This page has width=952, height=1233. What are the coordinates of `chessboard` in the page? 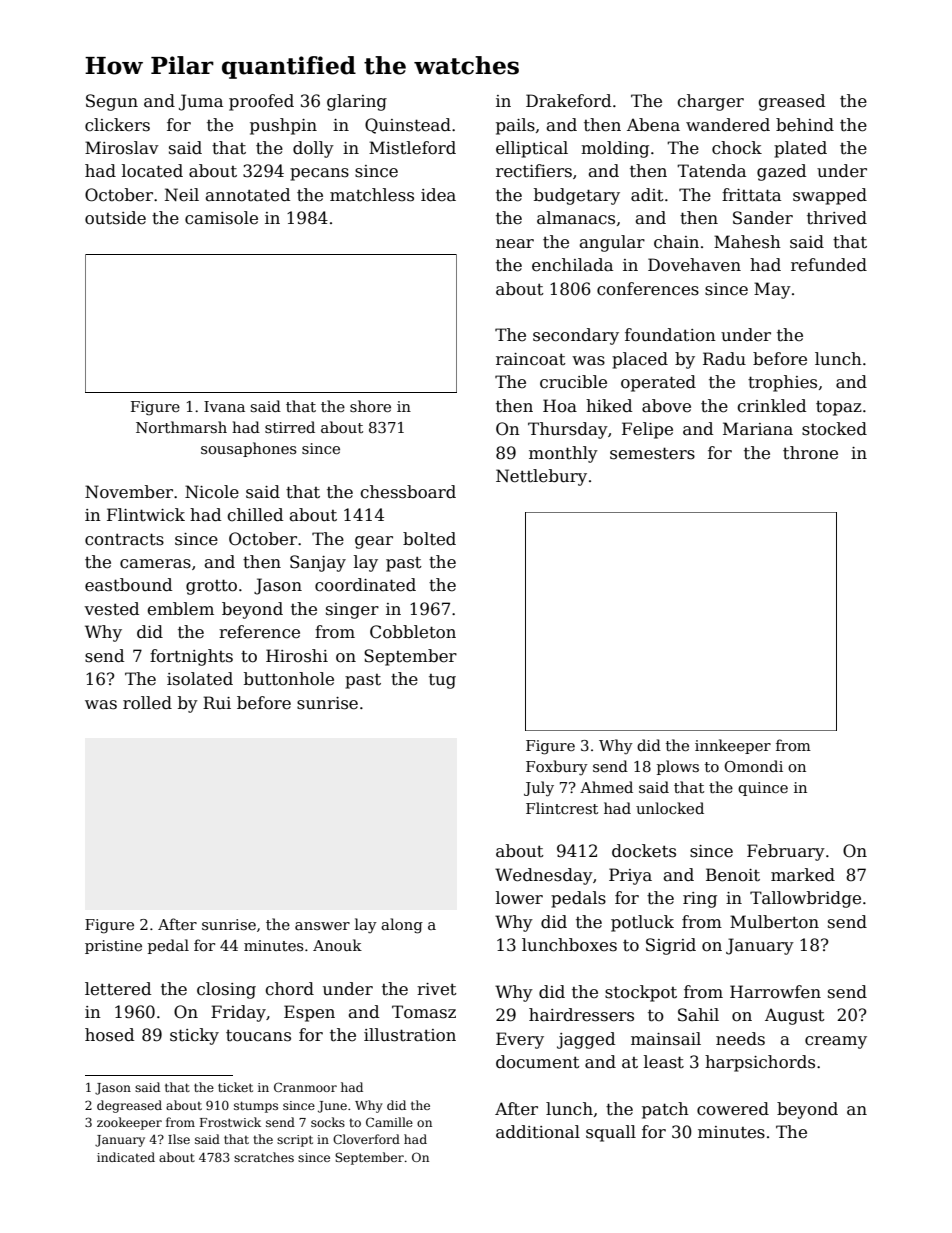 It's located at (408, 492).
